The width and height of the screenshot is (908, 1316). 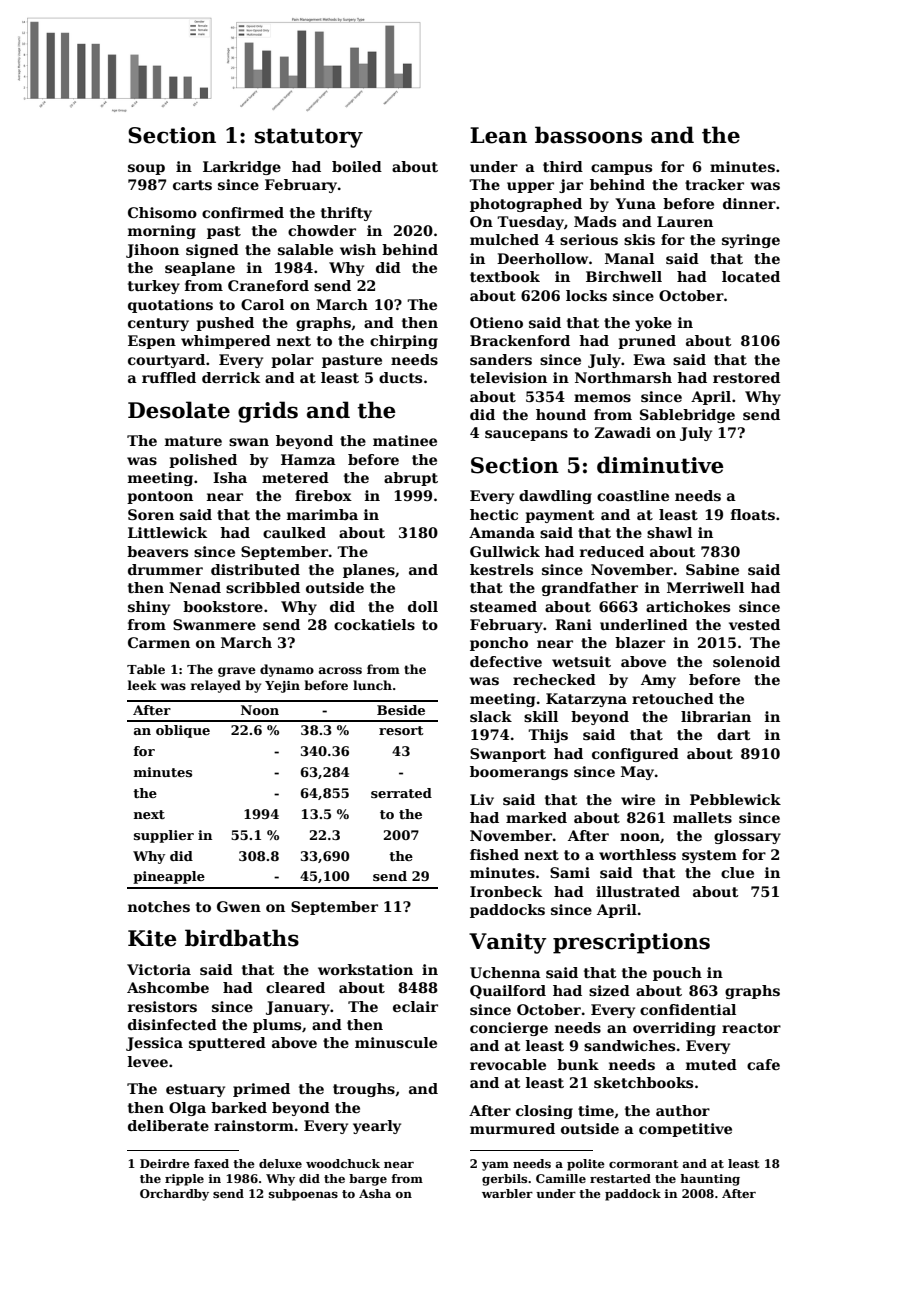 What do you see at coordinates (621, 169) in the screenshot?
I see `campus` at bounding box center [621, 169].
